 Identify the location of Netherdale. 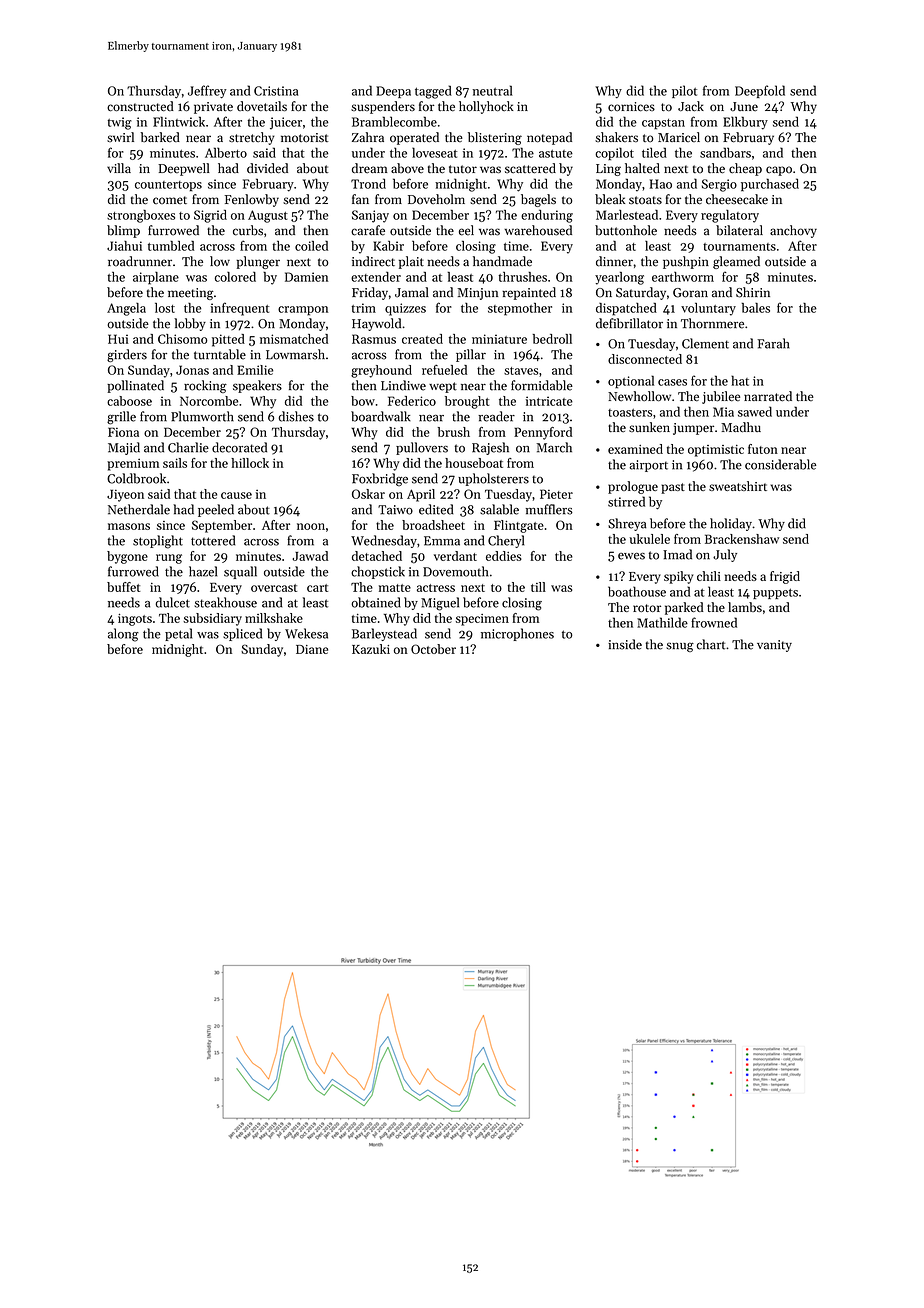
(139, 509).
